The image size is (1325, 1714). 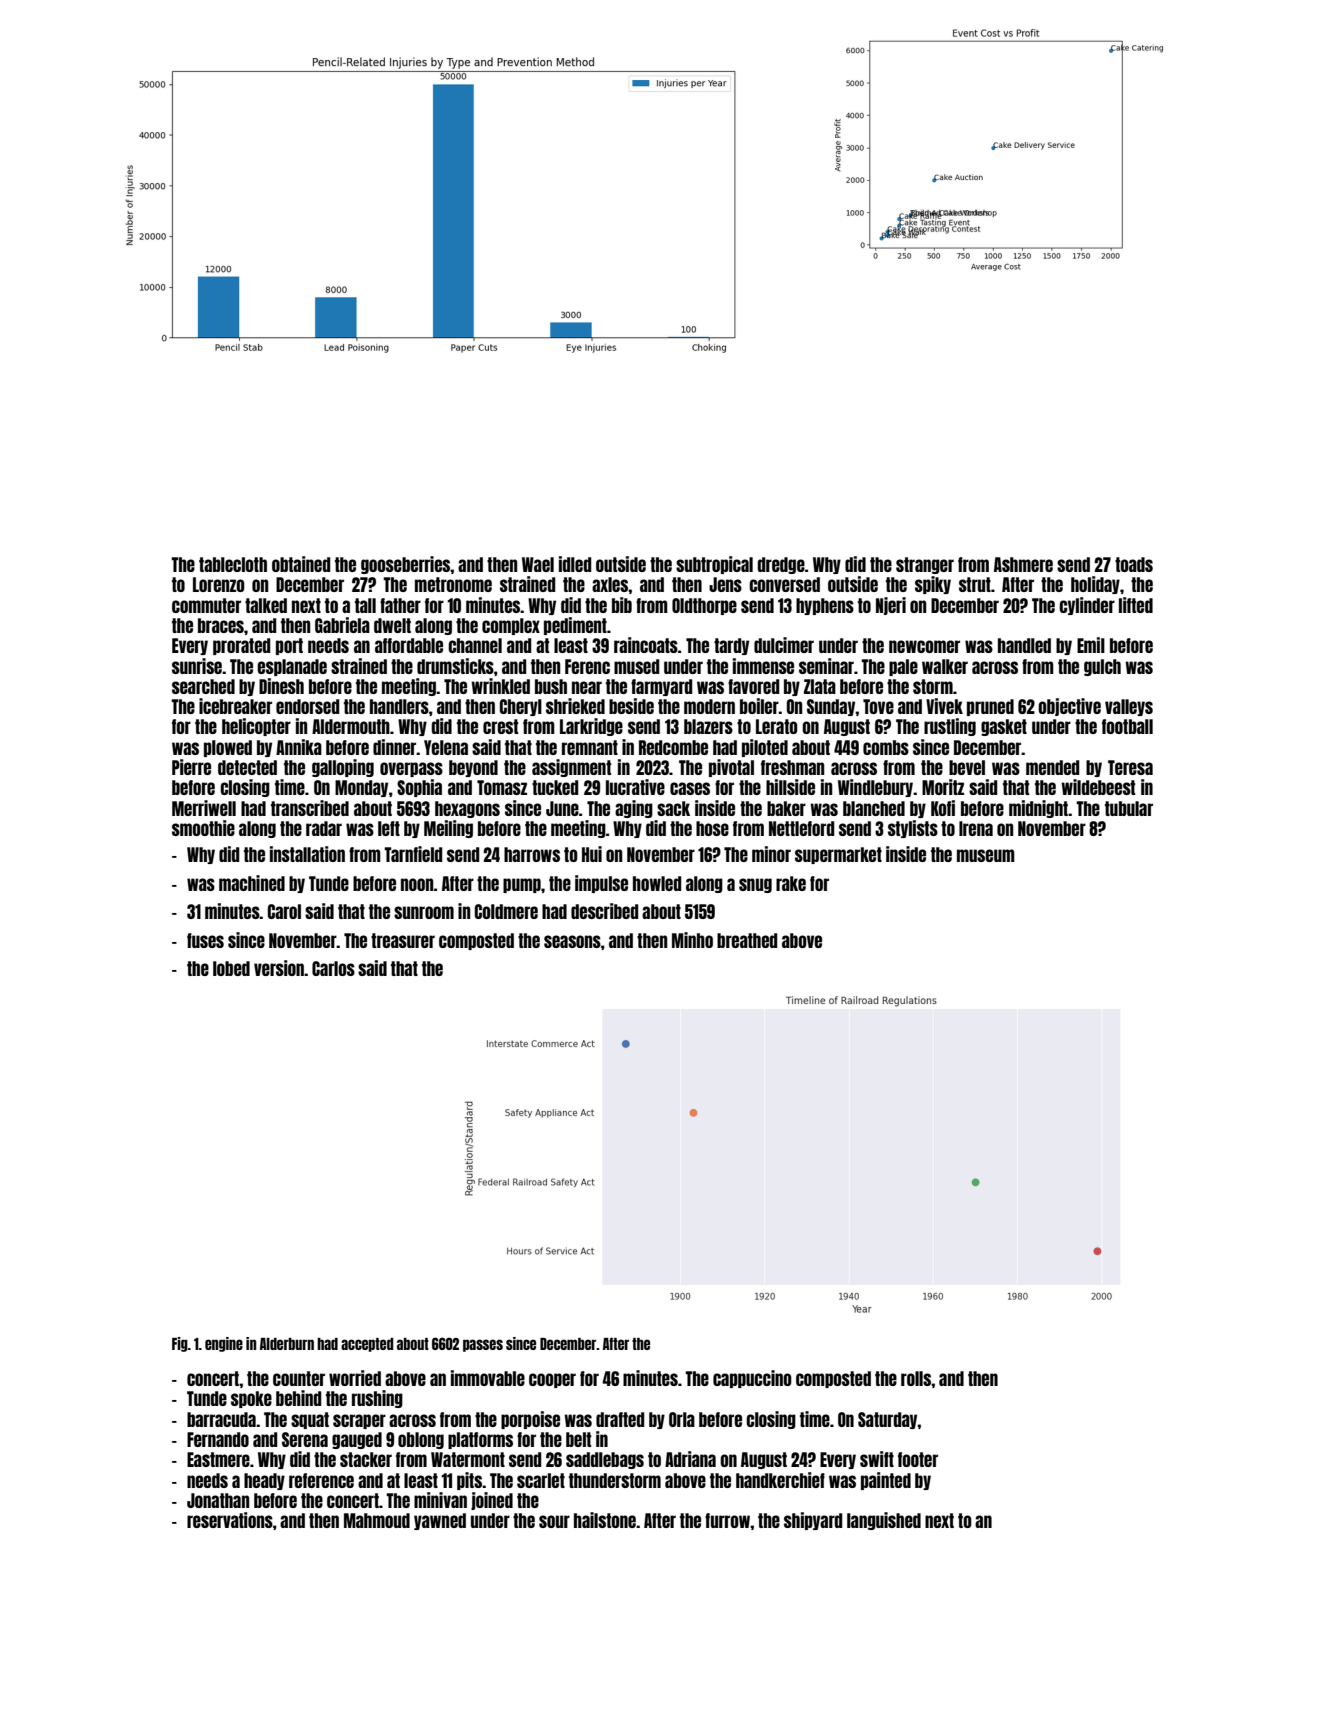 What do you see at coordinates (367, 1345) in the screenshot?
I see `accepted` at bounding box center [367, 1345].
